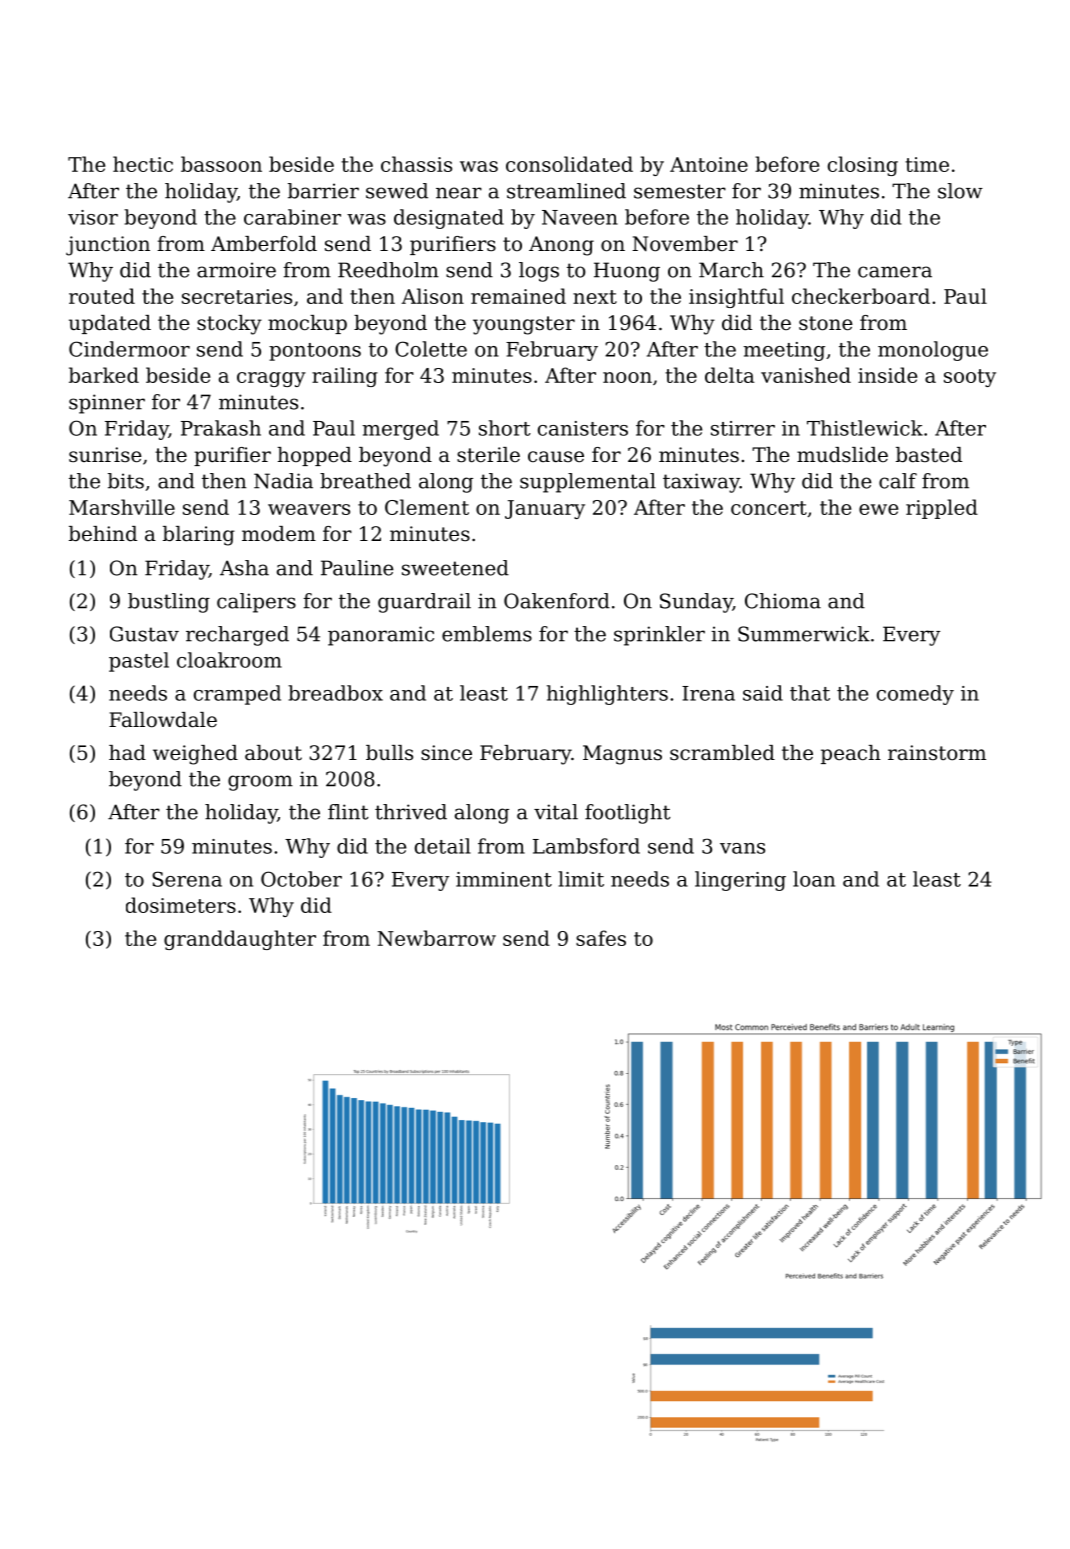 The image size is (1070, 1549). Describe the element at coordinates (455, 568) in the screenshot. I see `sweetened` at that location.
